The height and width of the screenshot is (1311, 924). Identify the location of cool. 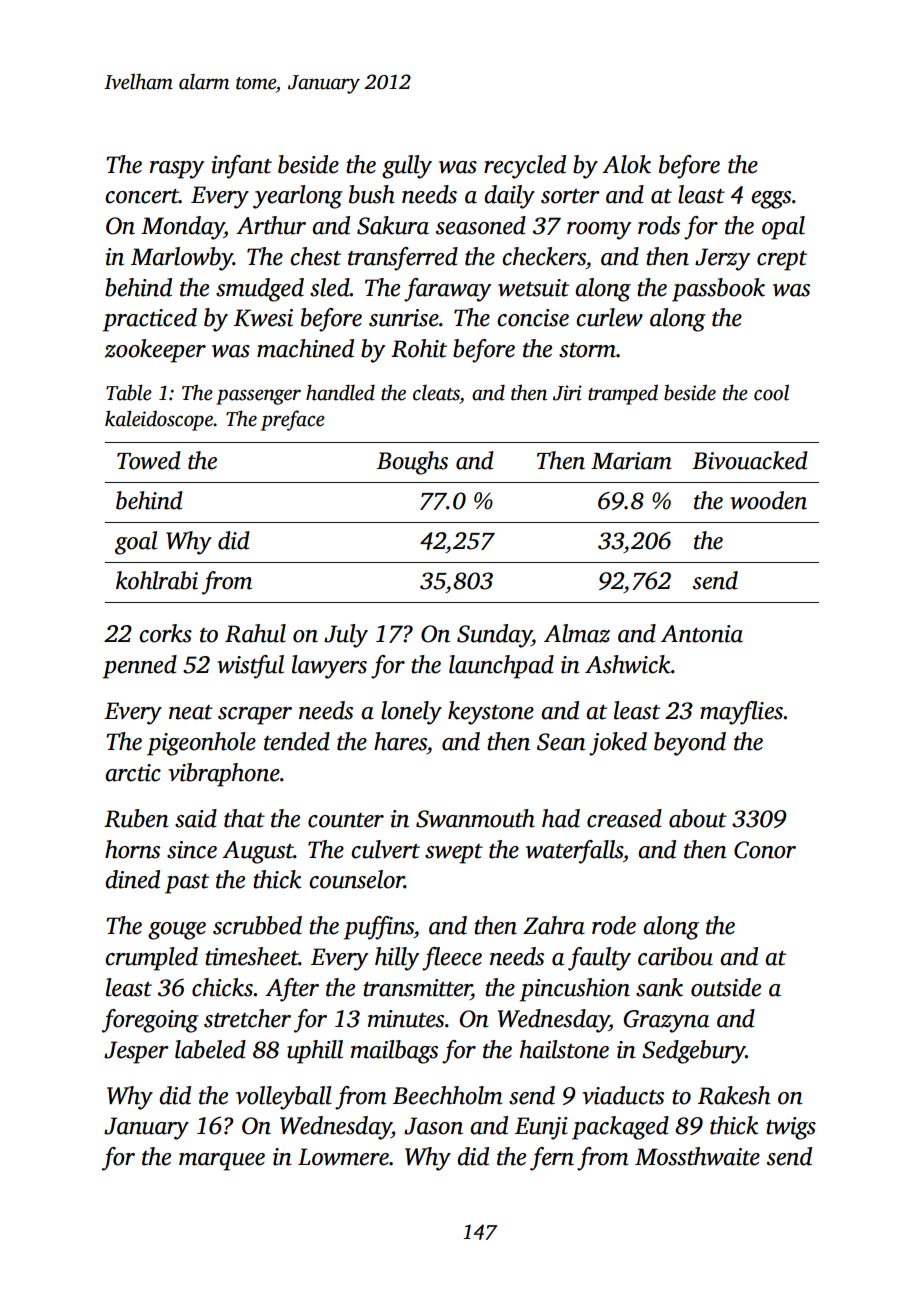
(771, 392).
